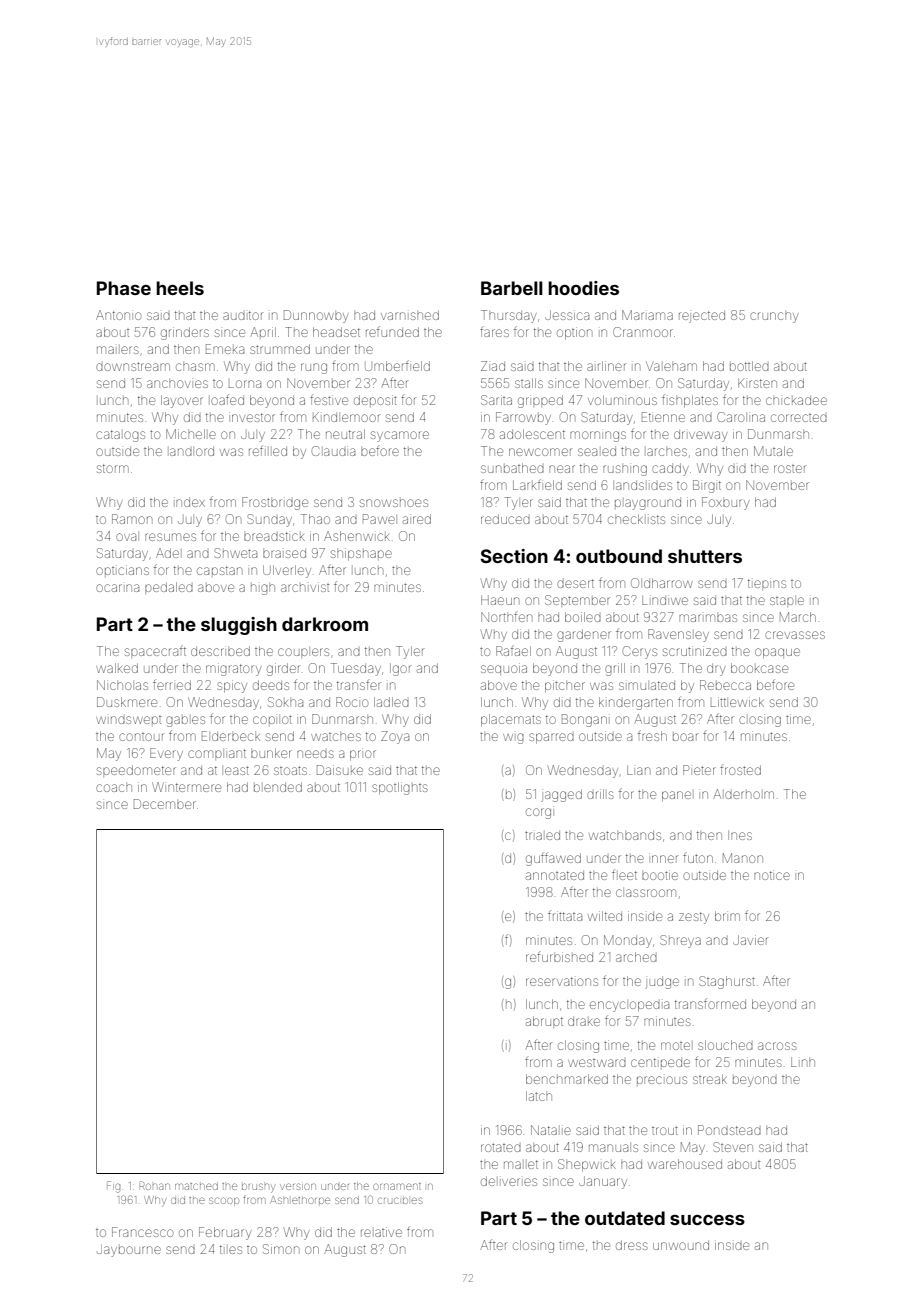 This document has height=1308, width=924. I want to click on crunchy, so click(774, 317).
